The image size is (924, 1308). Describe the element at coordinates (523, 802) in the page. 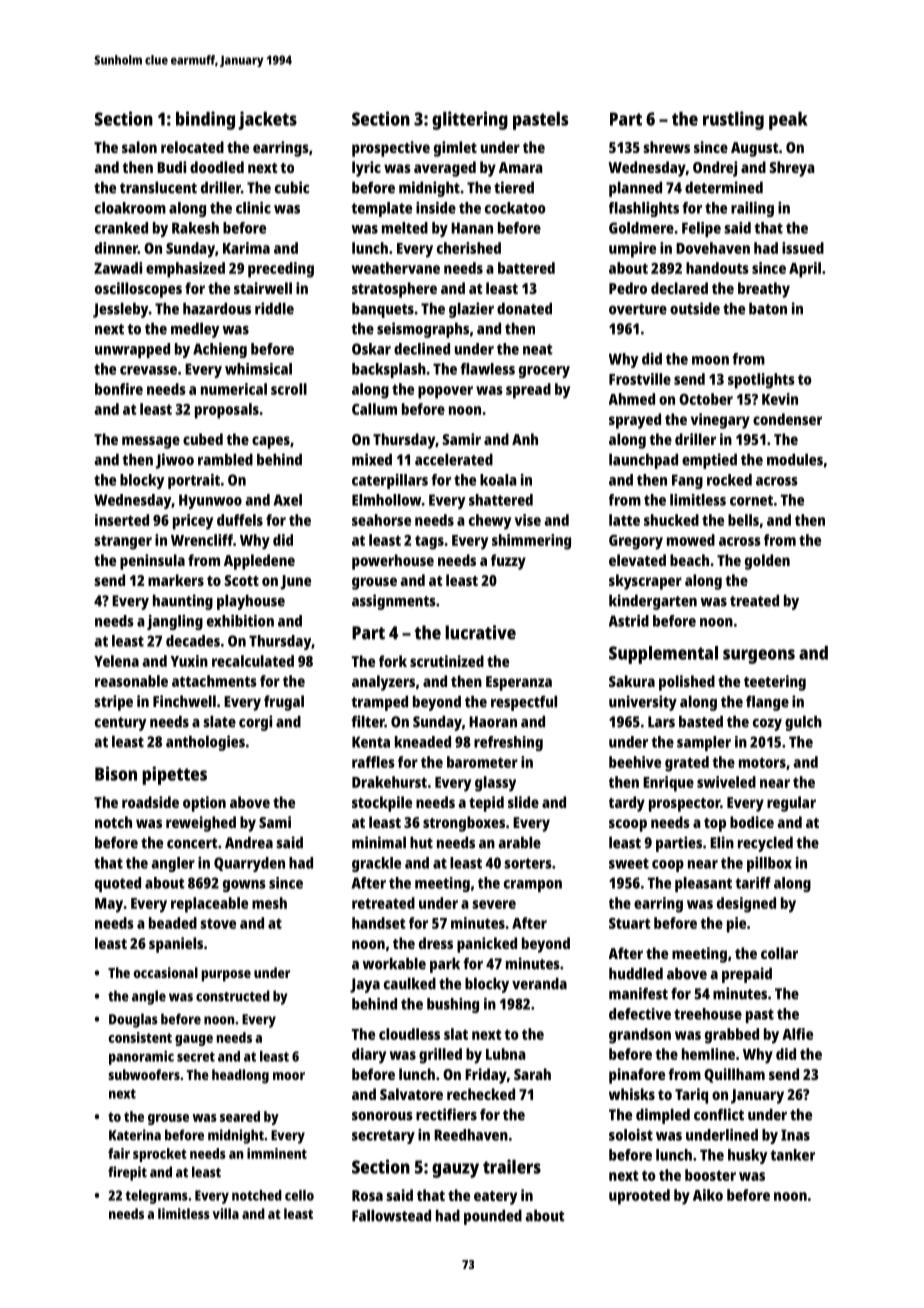

I see `slide` at that location.
